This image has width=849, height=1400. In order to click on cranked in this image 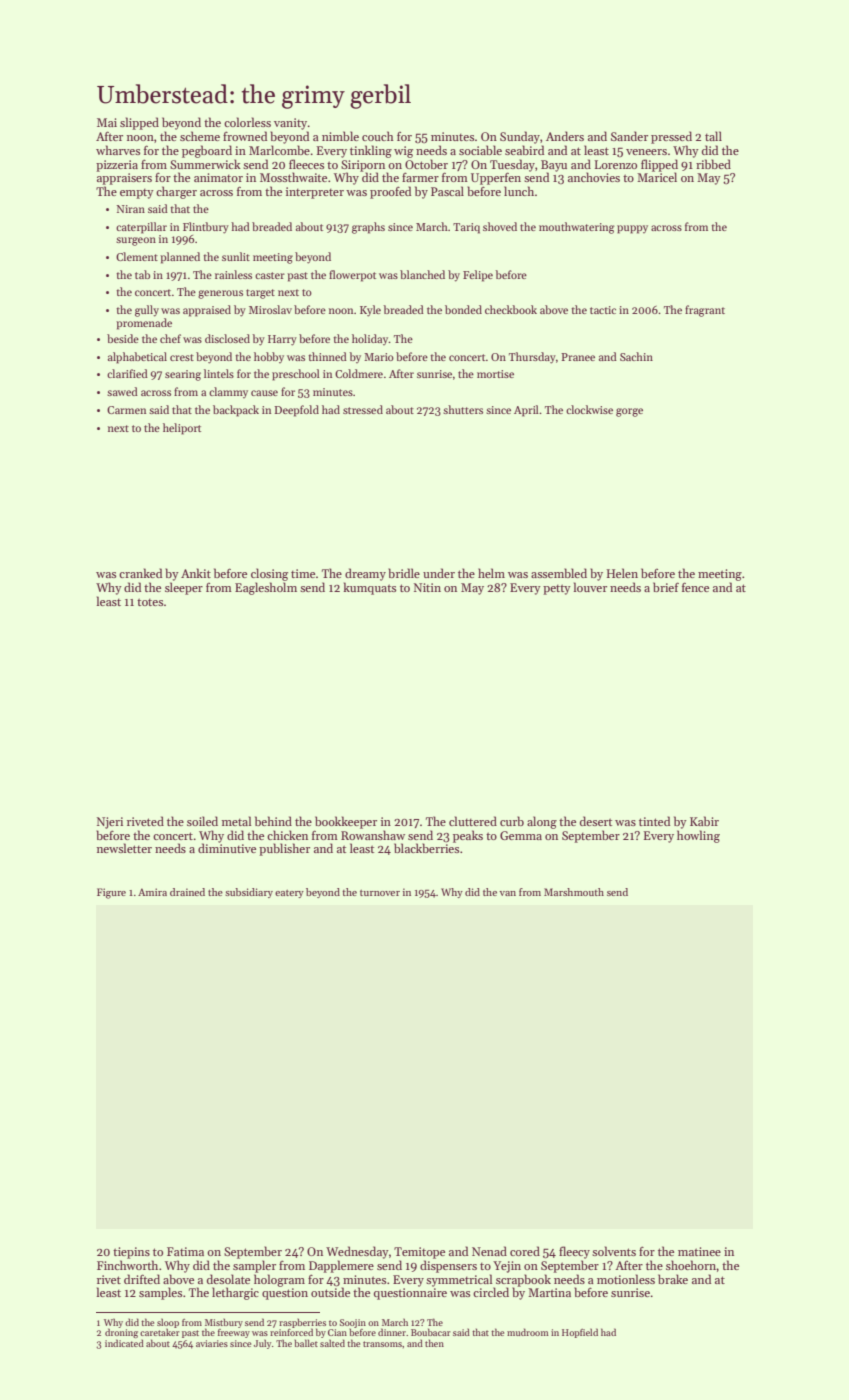, I will do `click(140, 573)`.
